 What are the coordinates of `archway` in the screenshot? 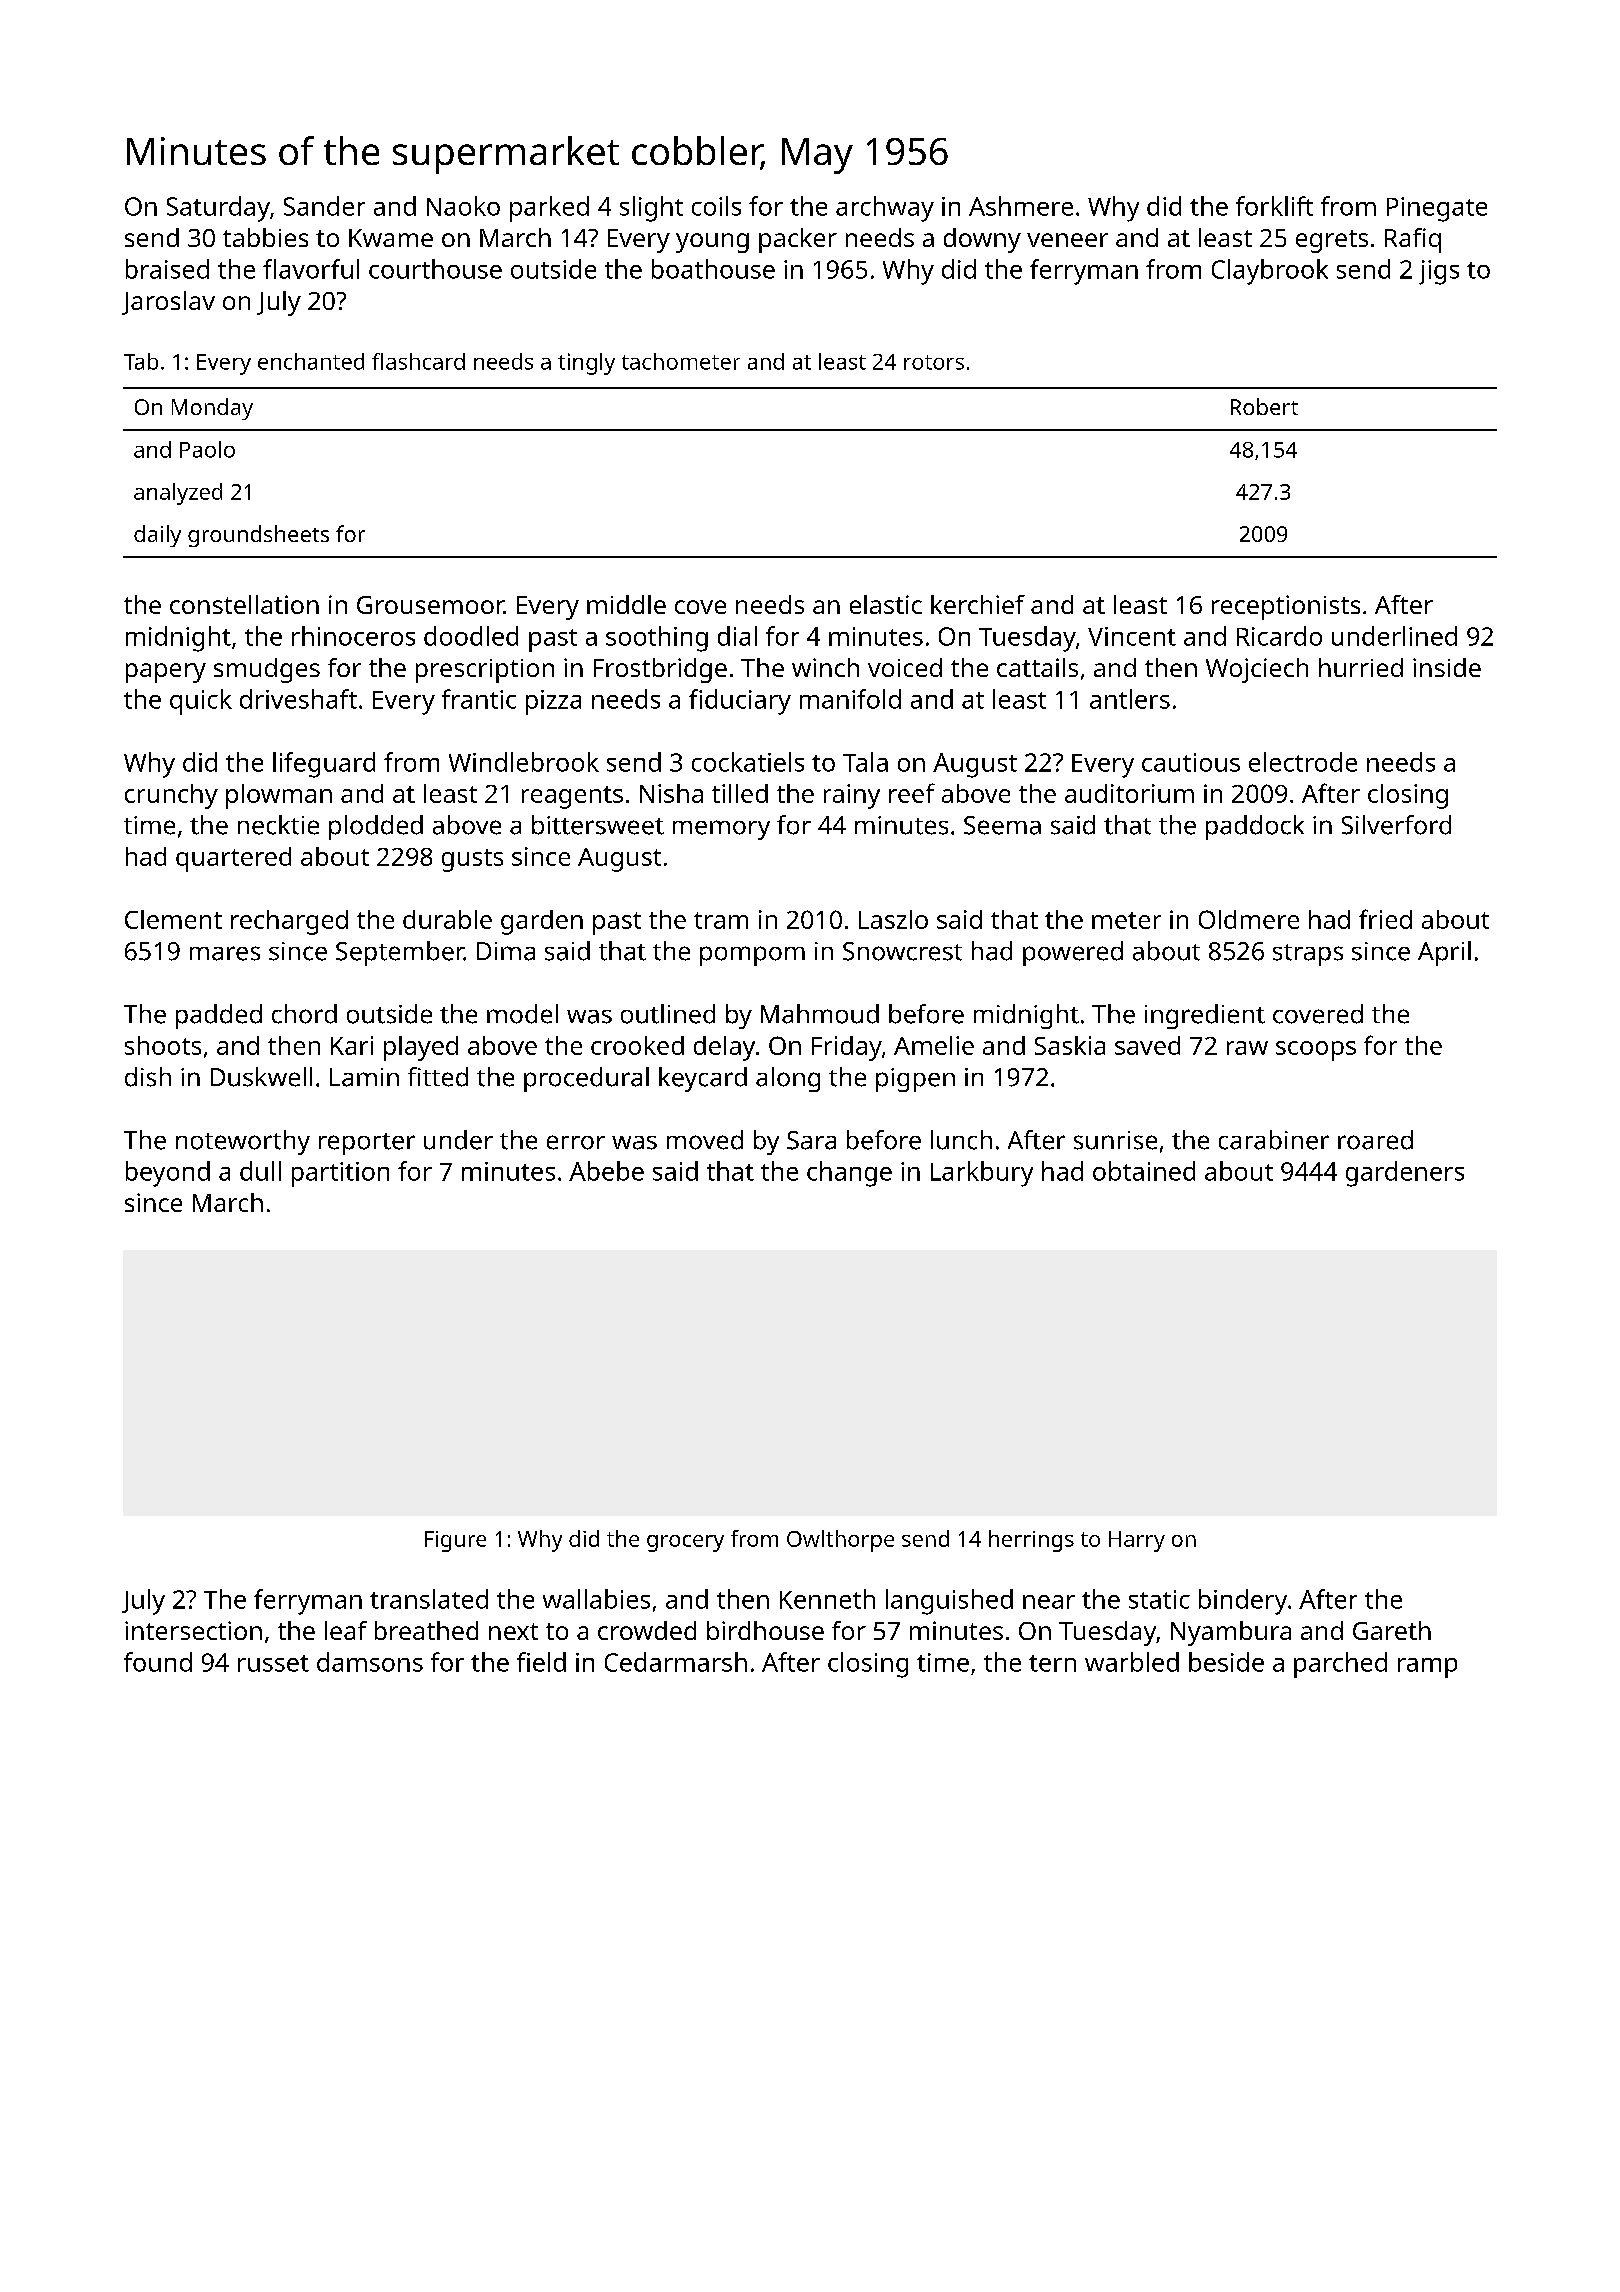 It's located at (885, 209).
